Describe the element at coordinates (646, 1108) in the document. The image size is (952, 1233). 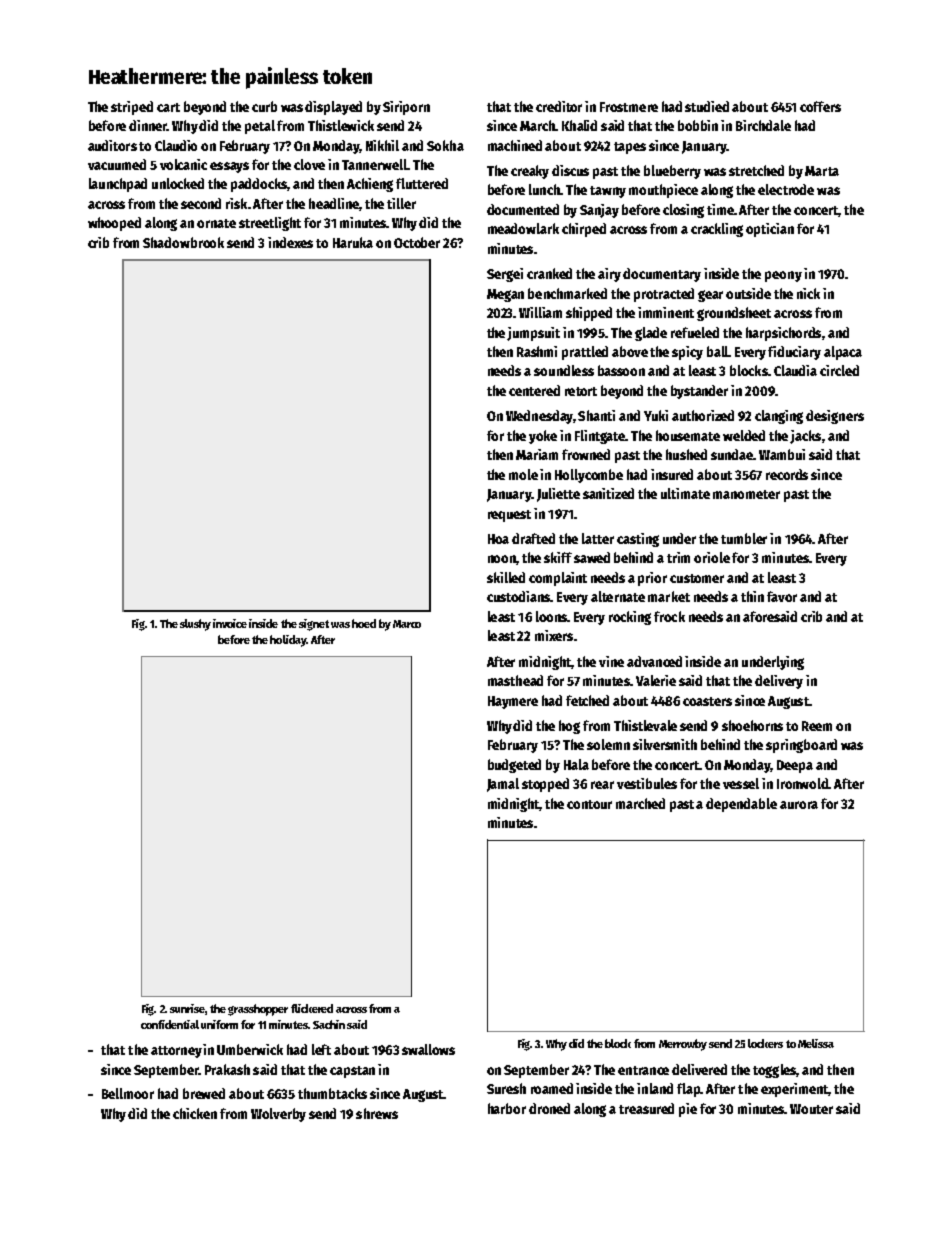
I see `treasured` at that location.
